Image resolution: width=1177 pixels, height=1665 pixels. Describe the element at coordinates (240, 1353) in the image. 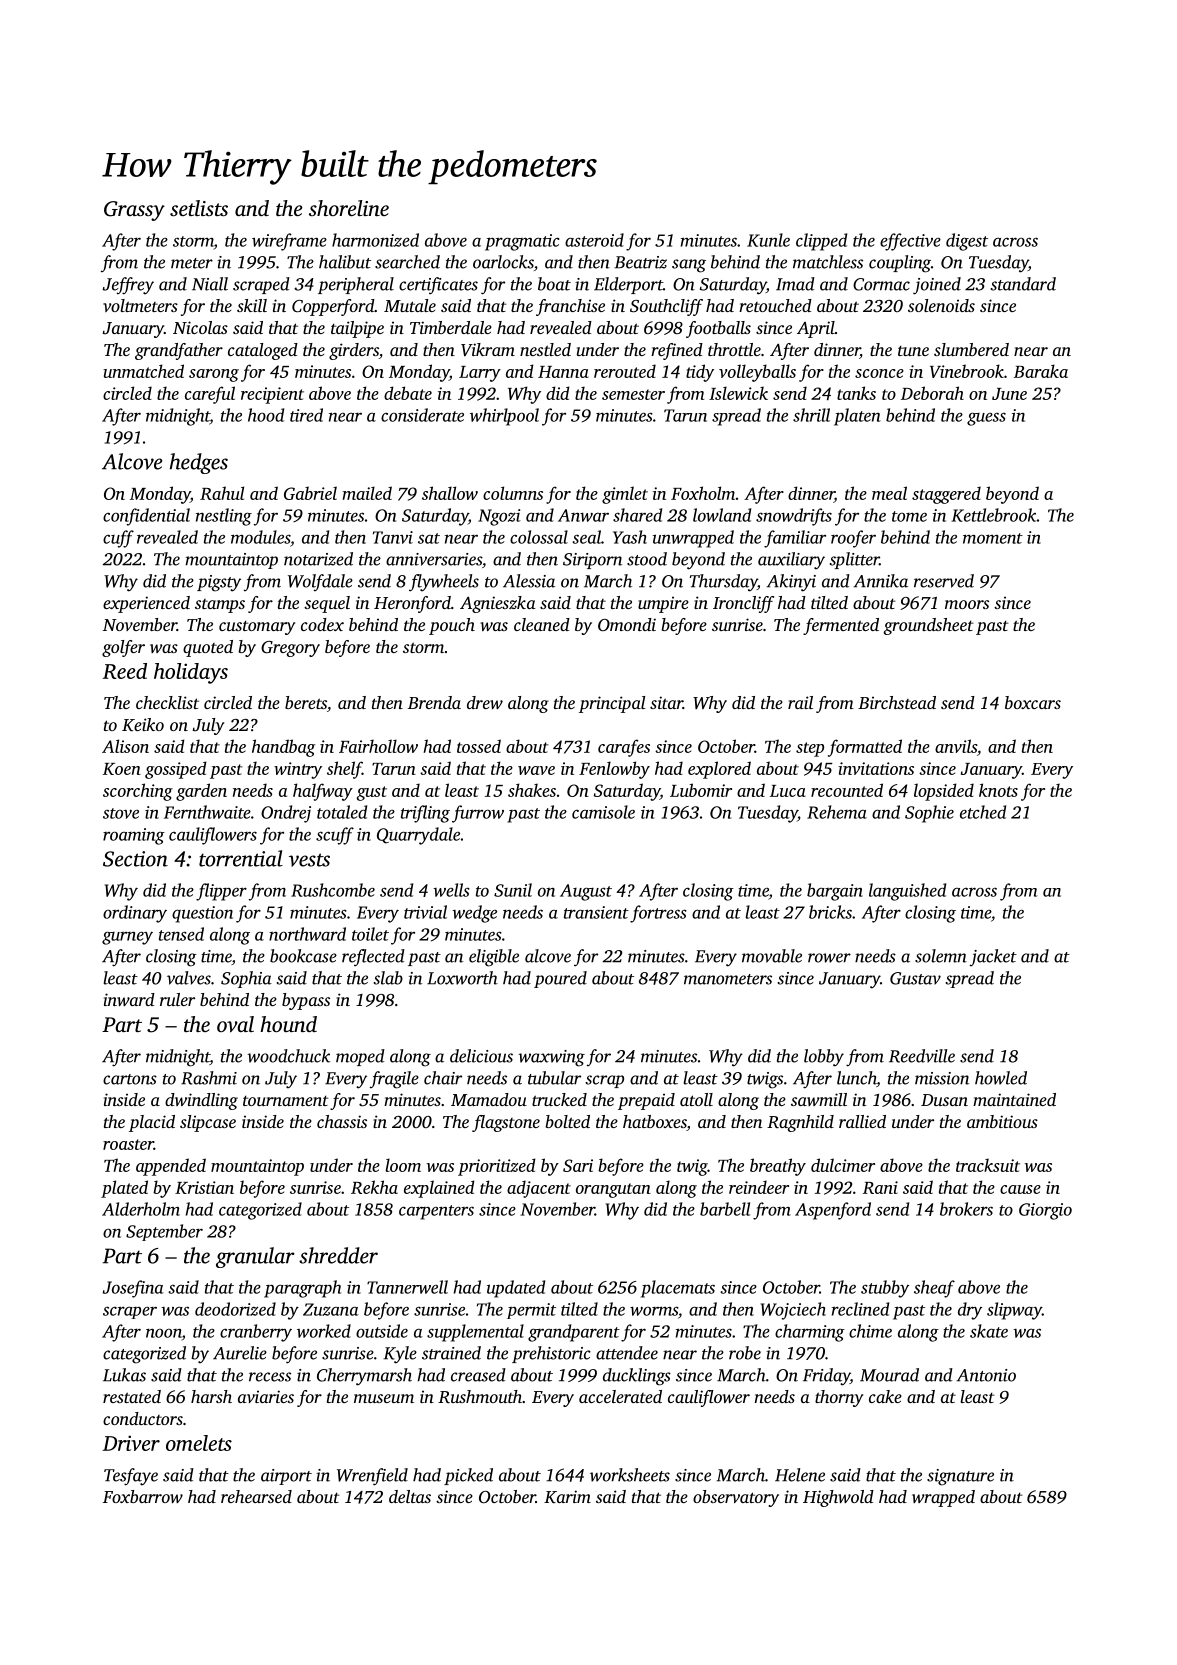

I see `Aurelie` at that location.
